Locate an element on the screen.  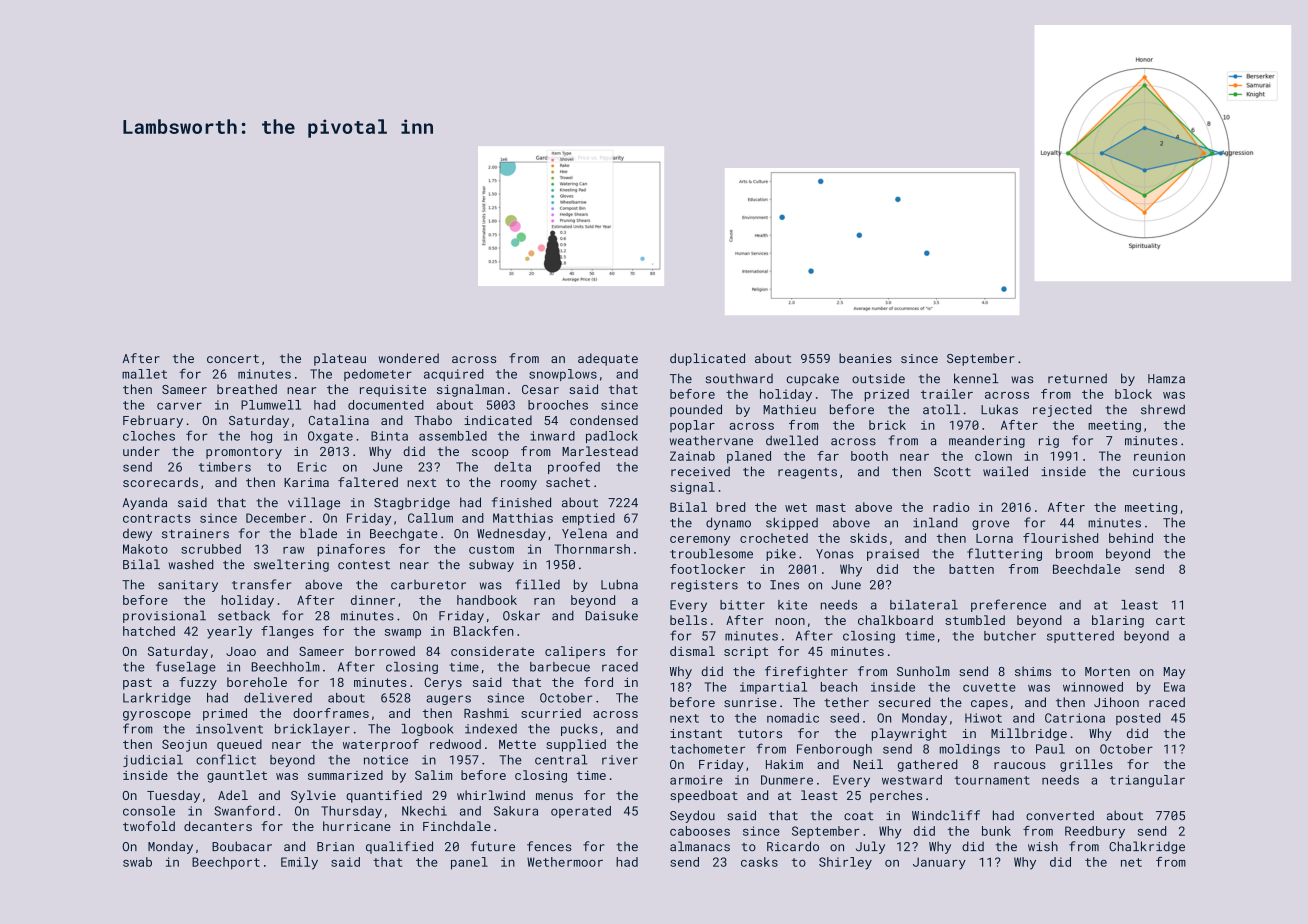
skids is located at coordinates (868, 538).
